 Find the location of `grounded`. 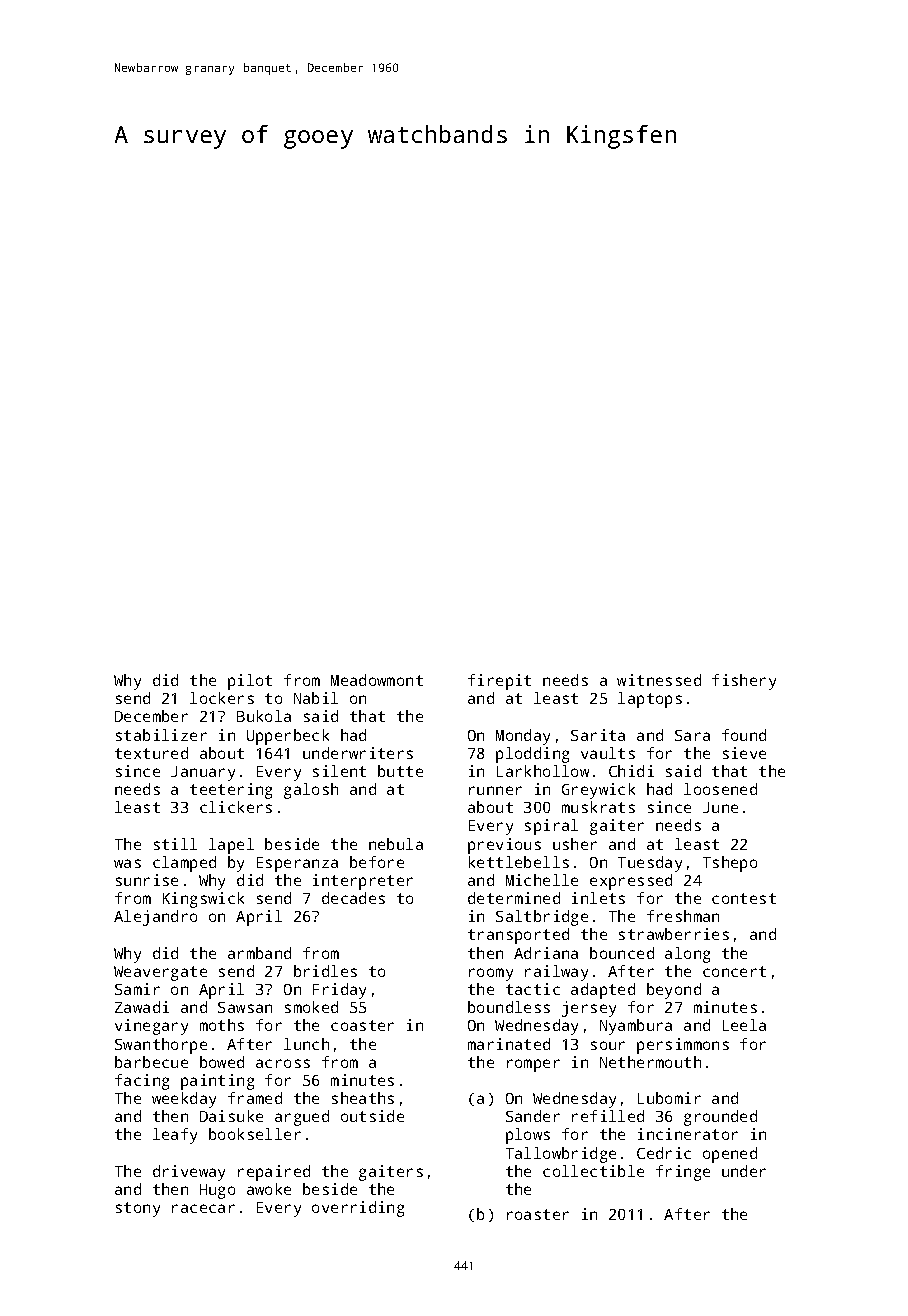

grounded is located at coordinates (720, 1118).
